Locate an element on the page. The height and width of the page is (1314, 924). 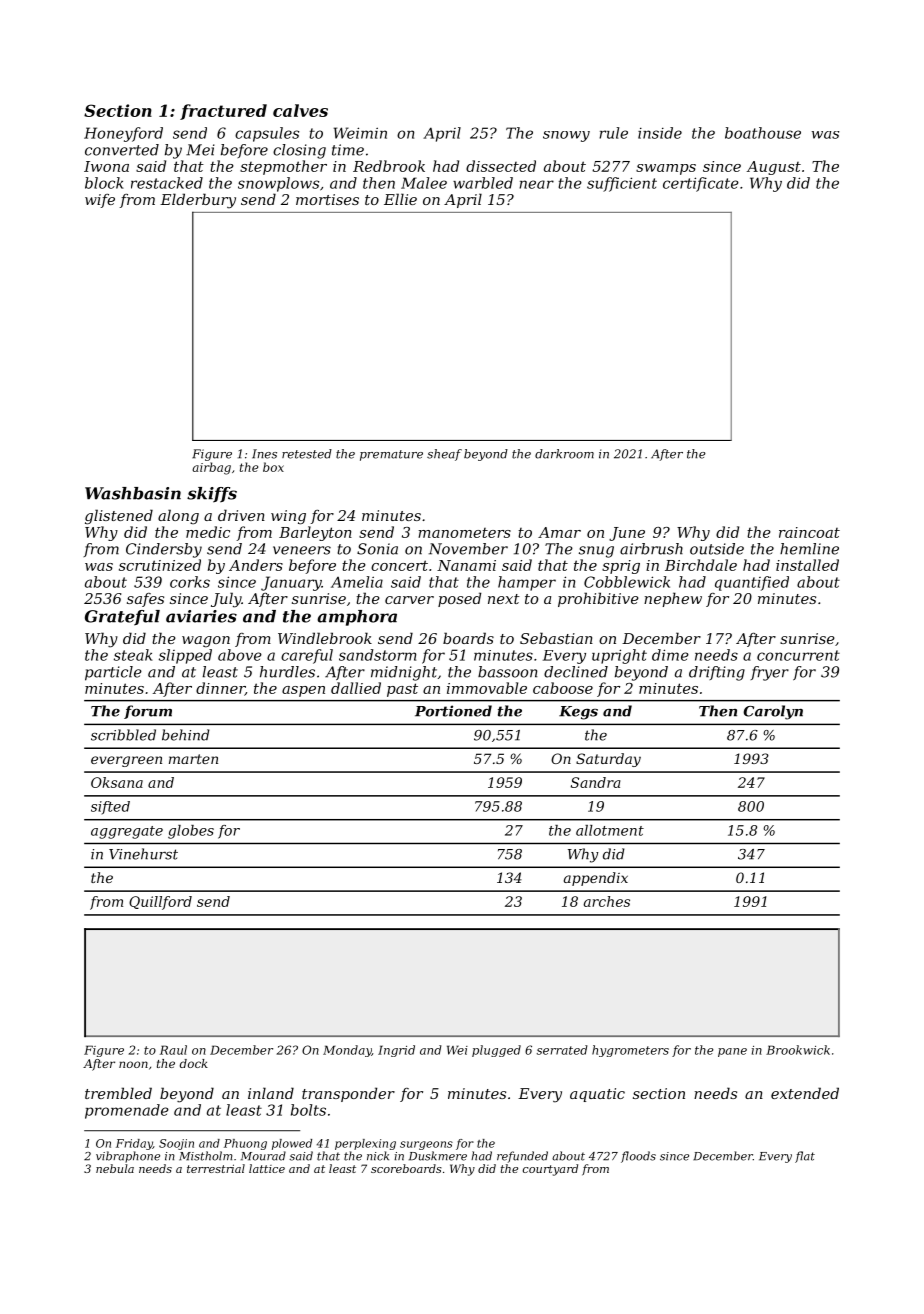
dinner is located at coordinates (220, 689).
